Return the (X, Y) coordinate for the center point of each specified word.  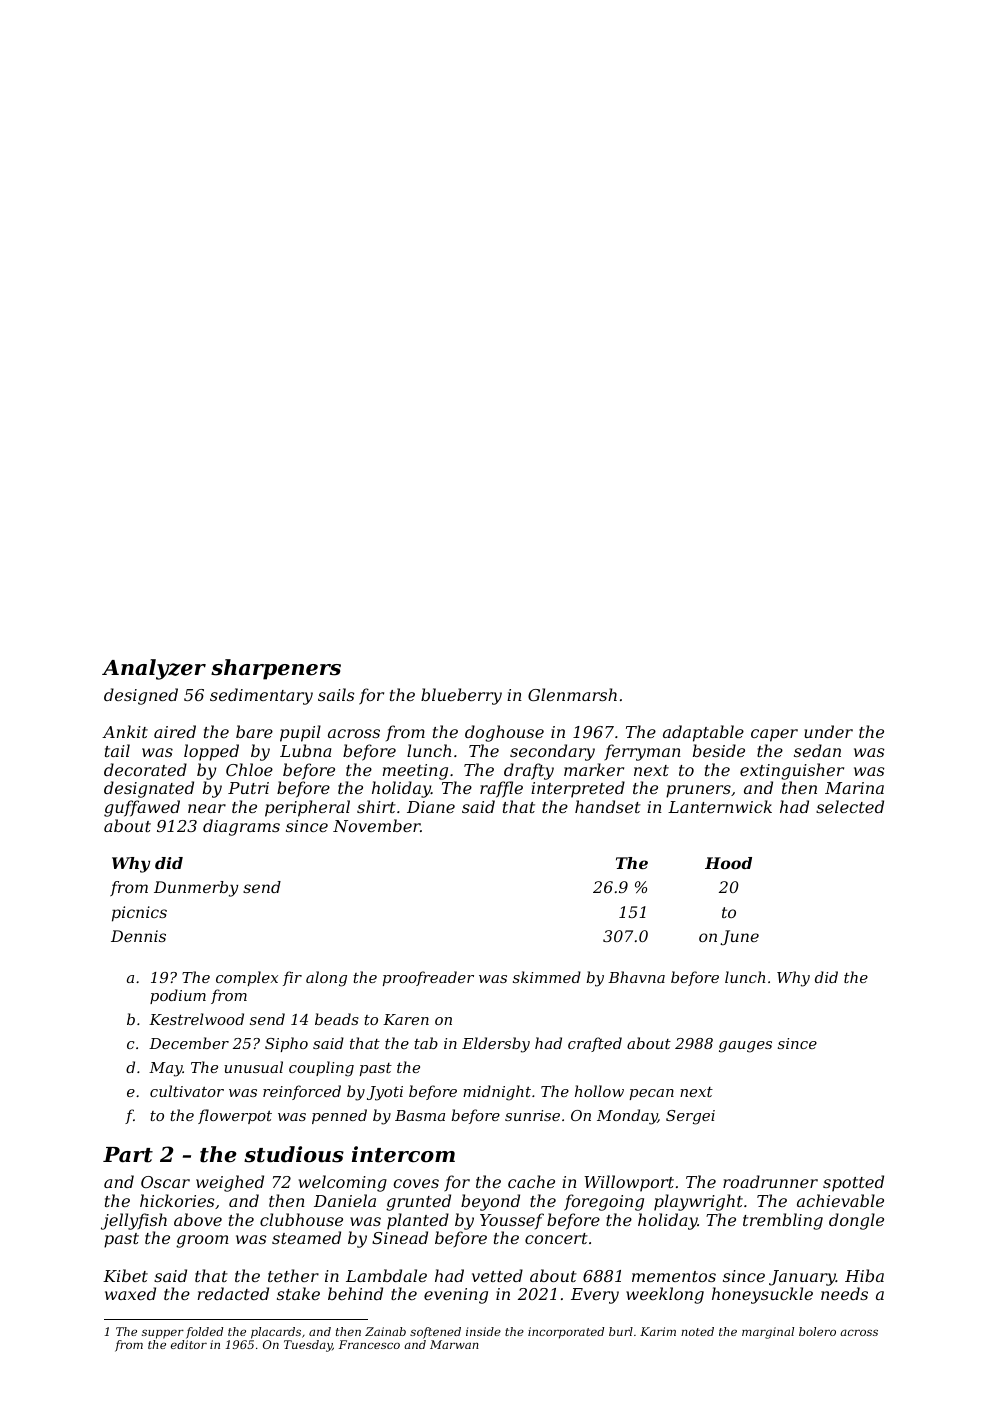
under (828, 731)
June (739, 938)
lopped (211, 752)
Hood (728, 863)
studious (294, 1154)
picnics (139, 914)
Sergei (690, 1117)
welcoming (343, 1183)
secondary (552, 752)
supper (163, 1334)
